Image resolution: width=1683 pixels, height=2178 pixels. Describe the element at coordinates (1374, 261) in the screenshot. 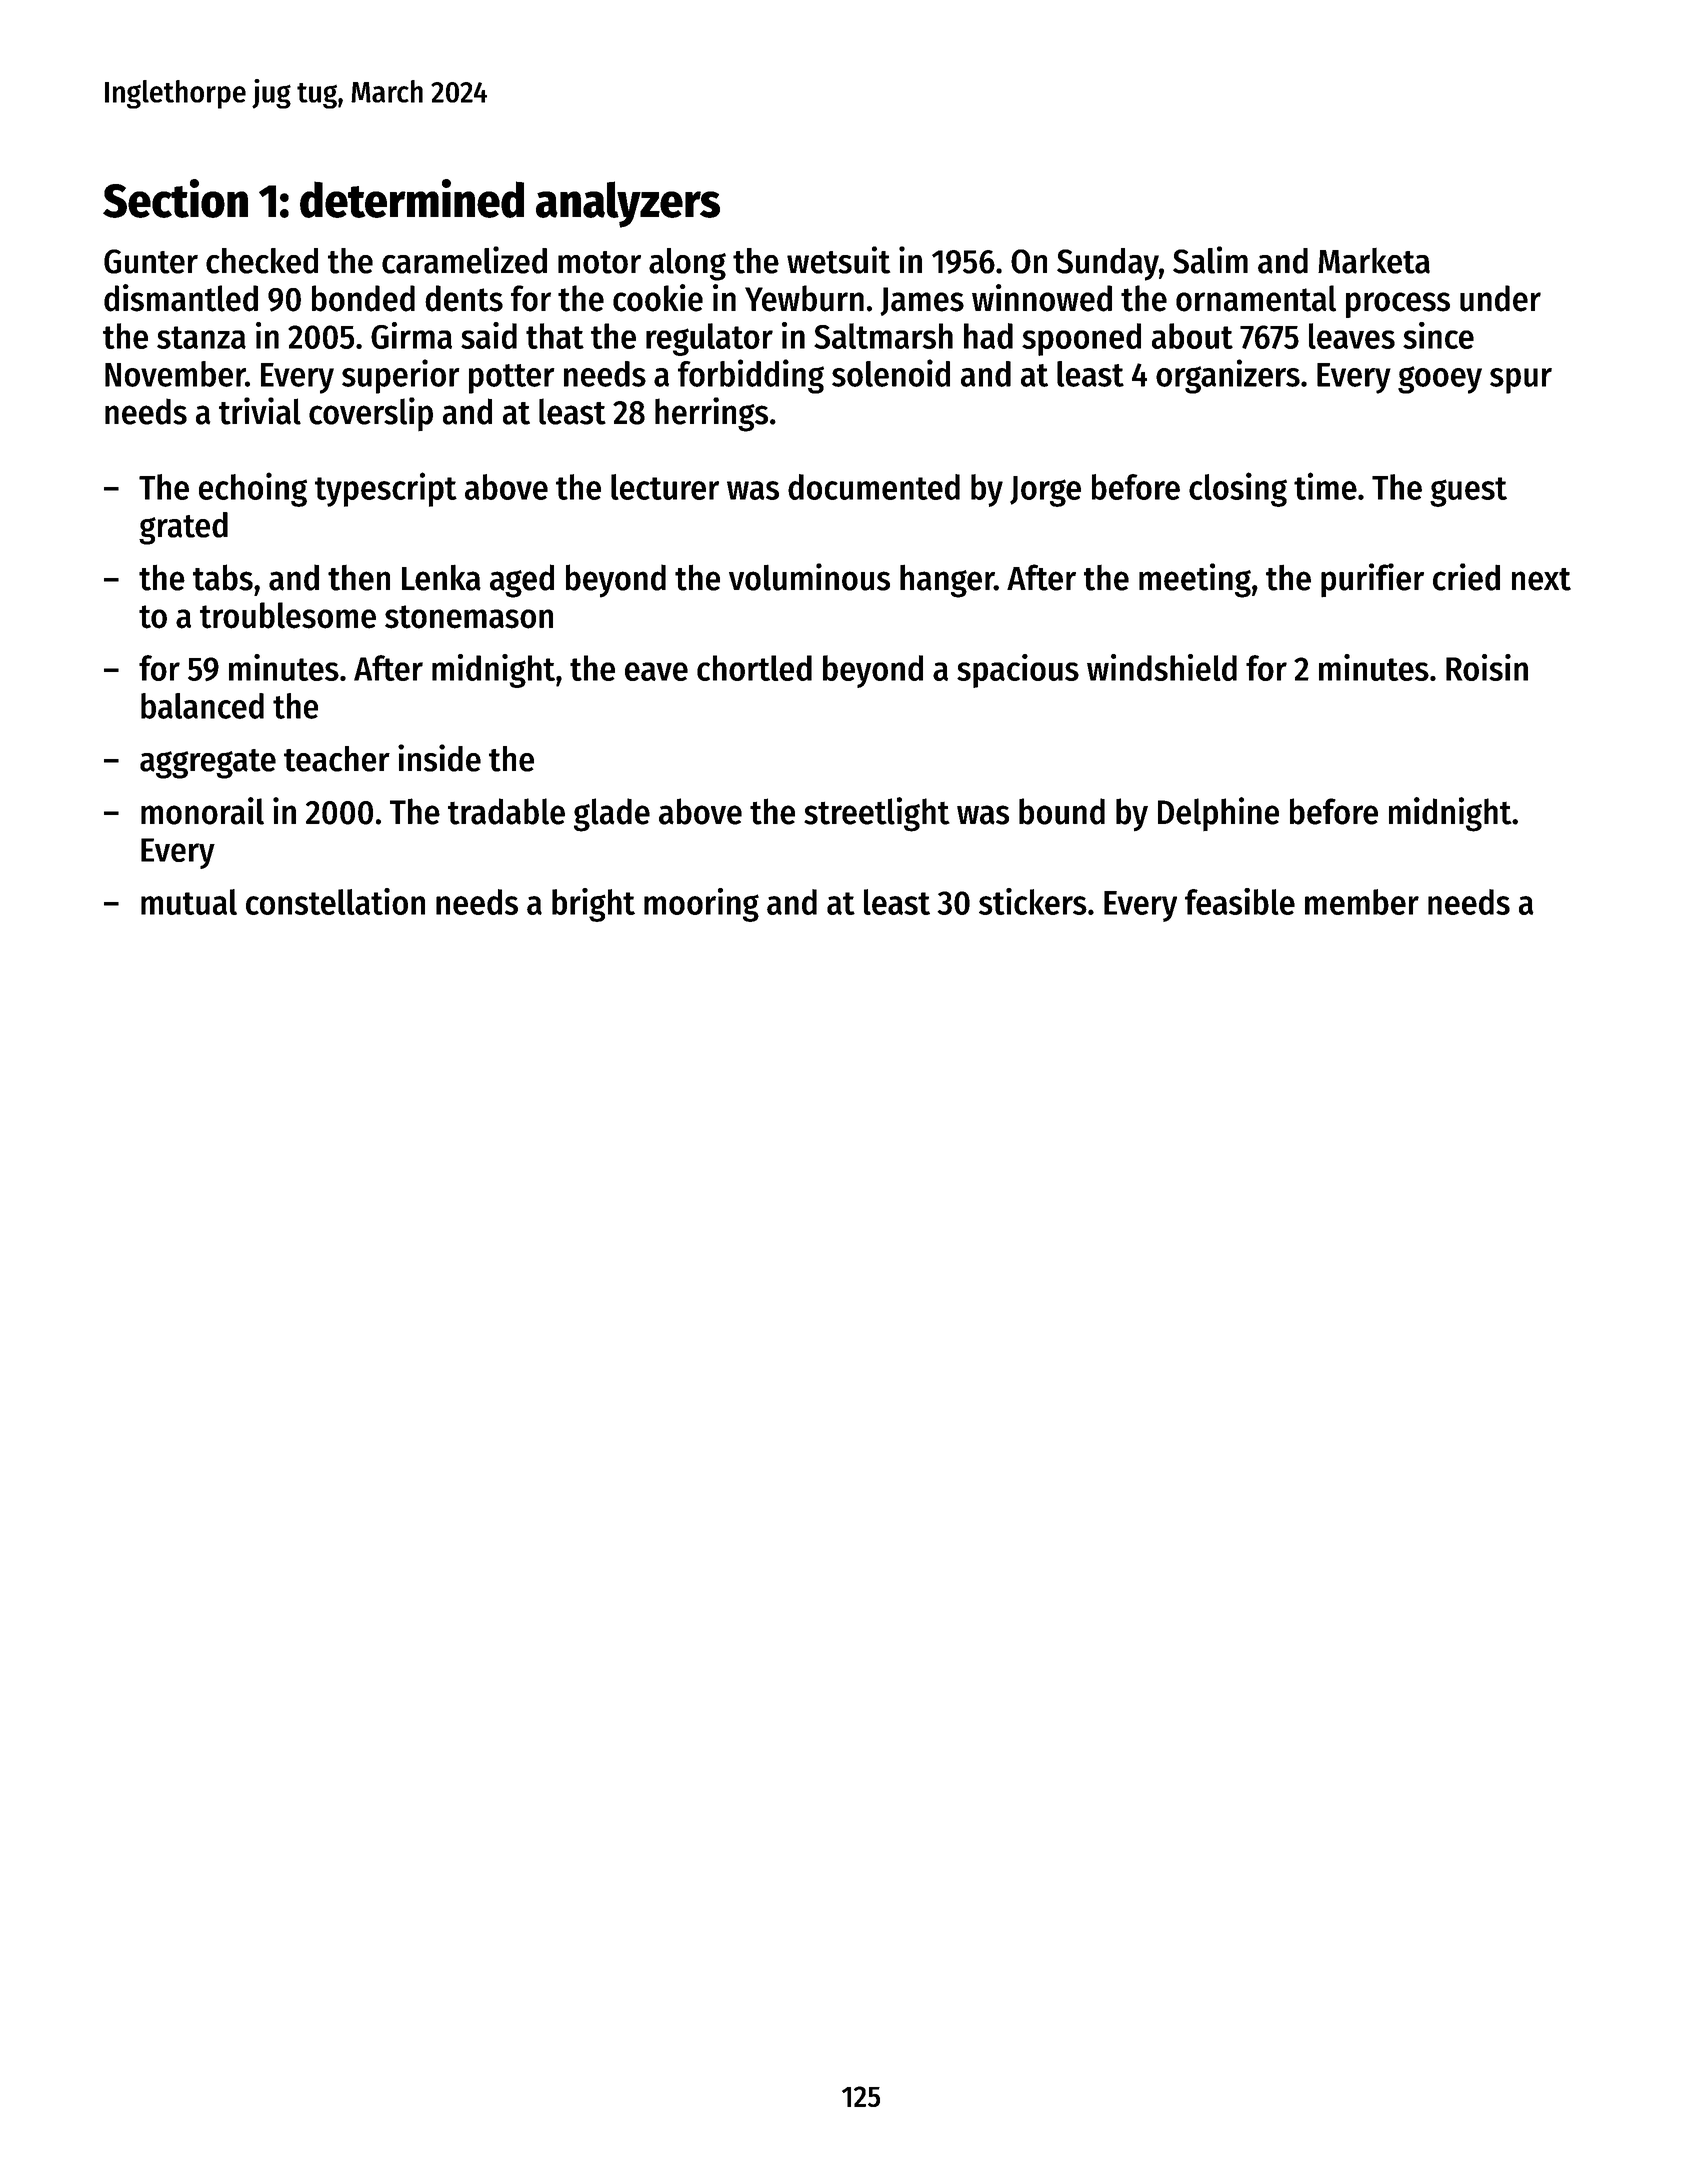

I see `Marketa` at that location.
